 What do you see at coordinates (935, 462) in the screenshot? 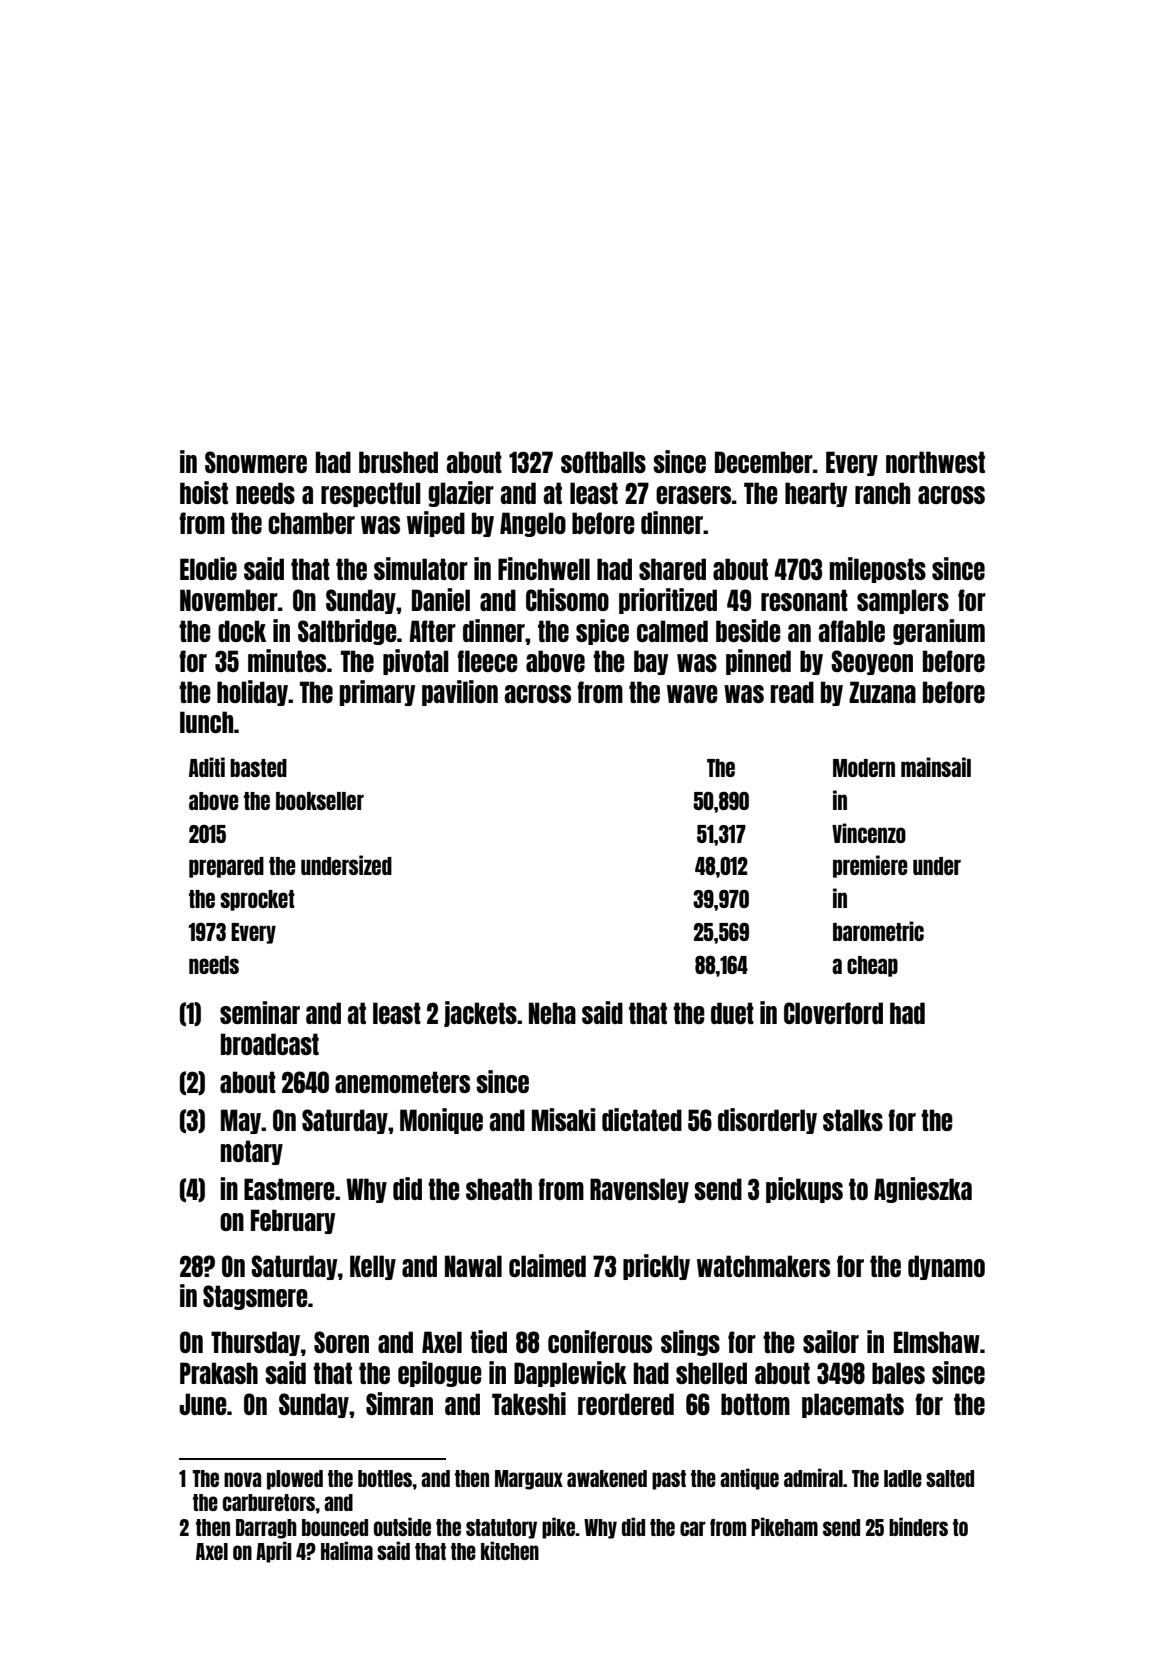
I see `northwest` at bounding box center [935, 462].
